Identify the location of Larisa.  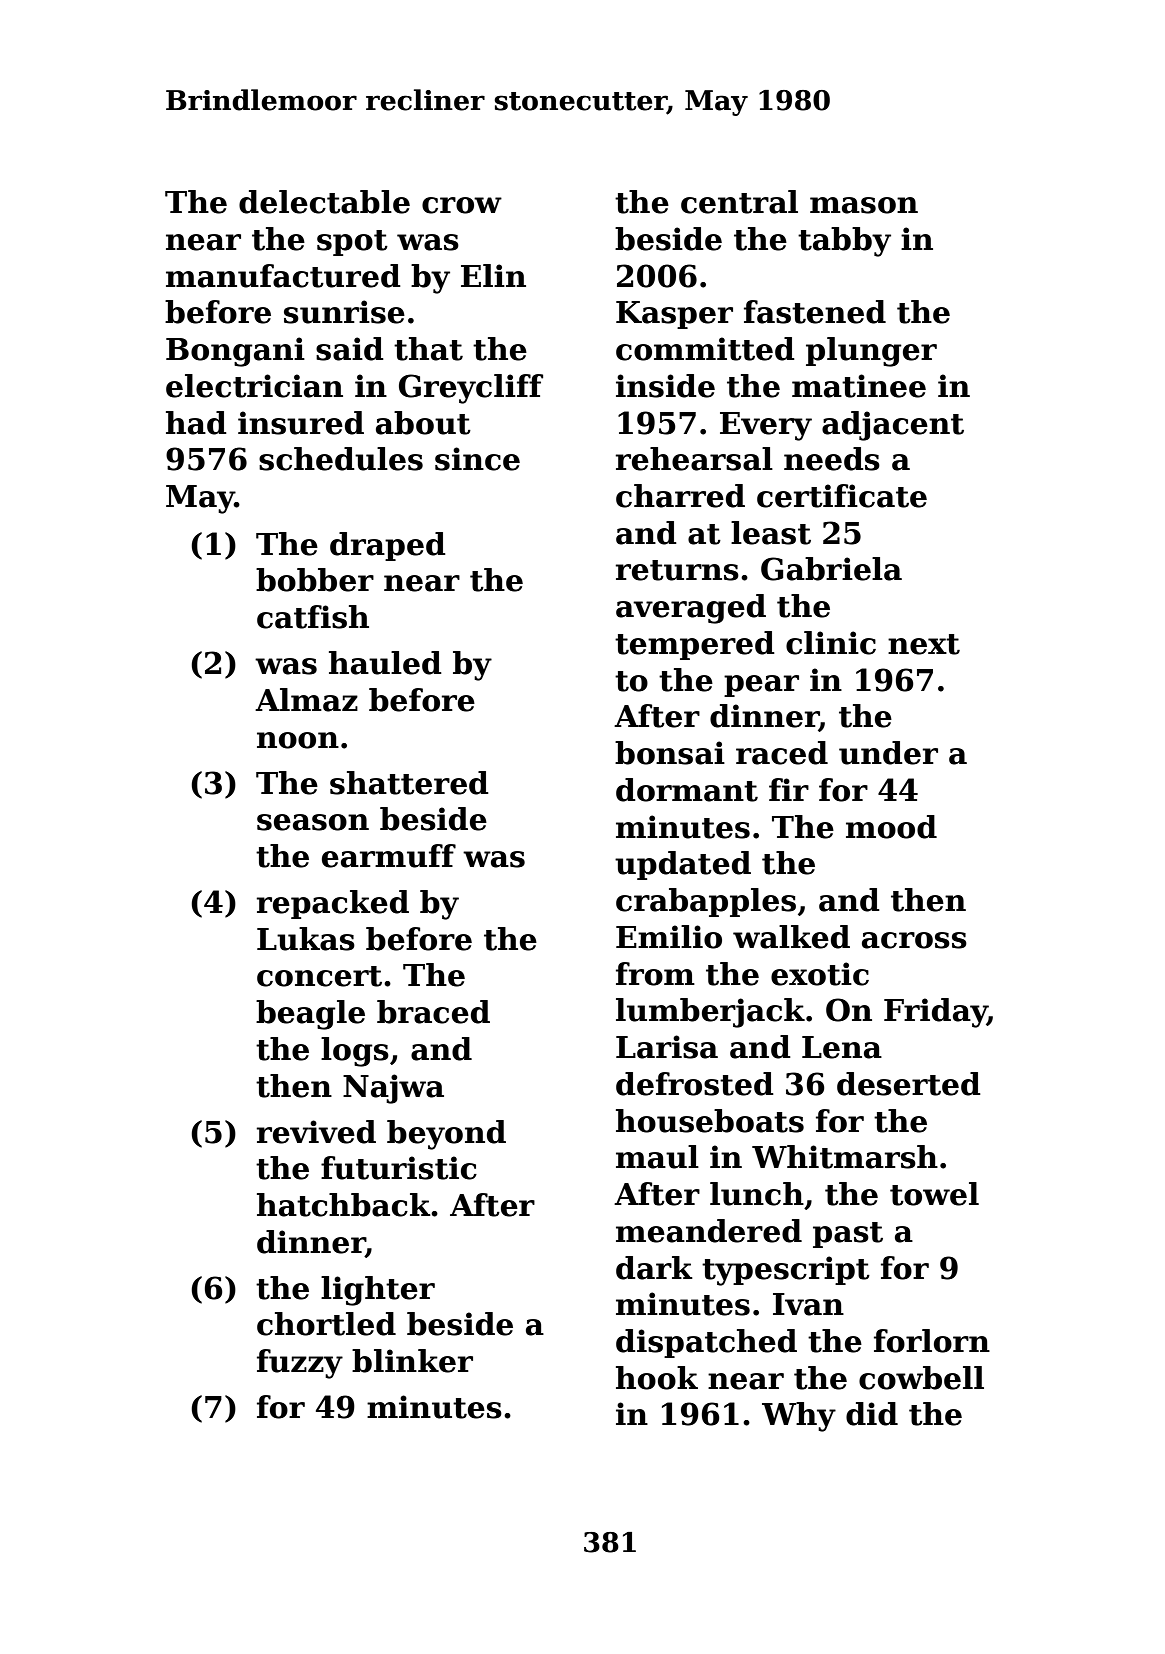
(667, 1047).
